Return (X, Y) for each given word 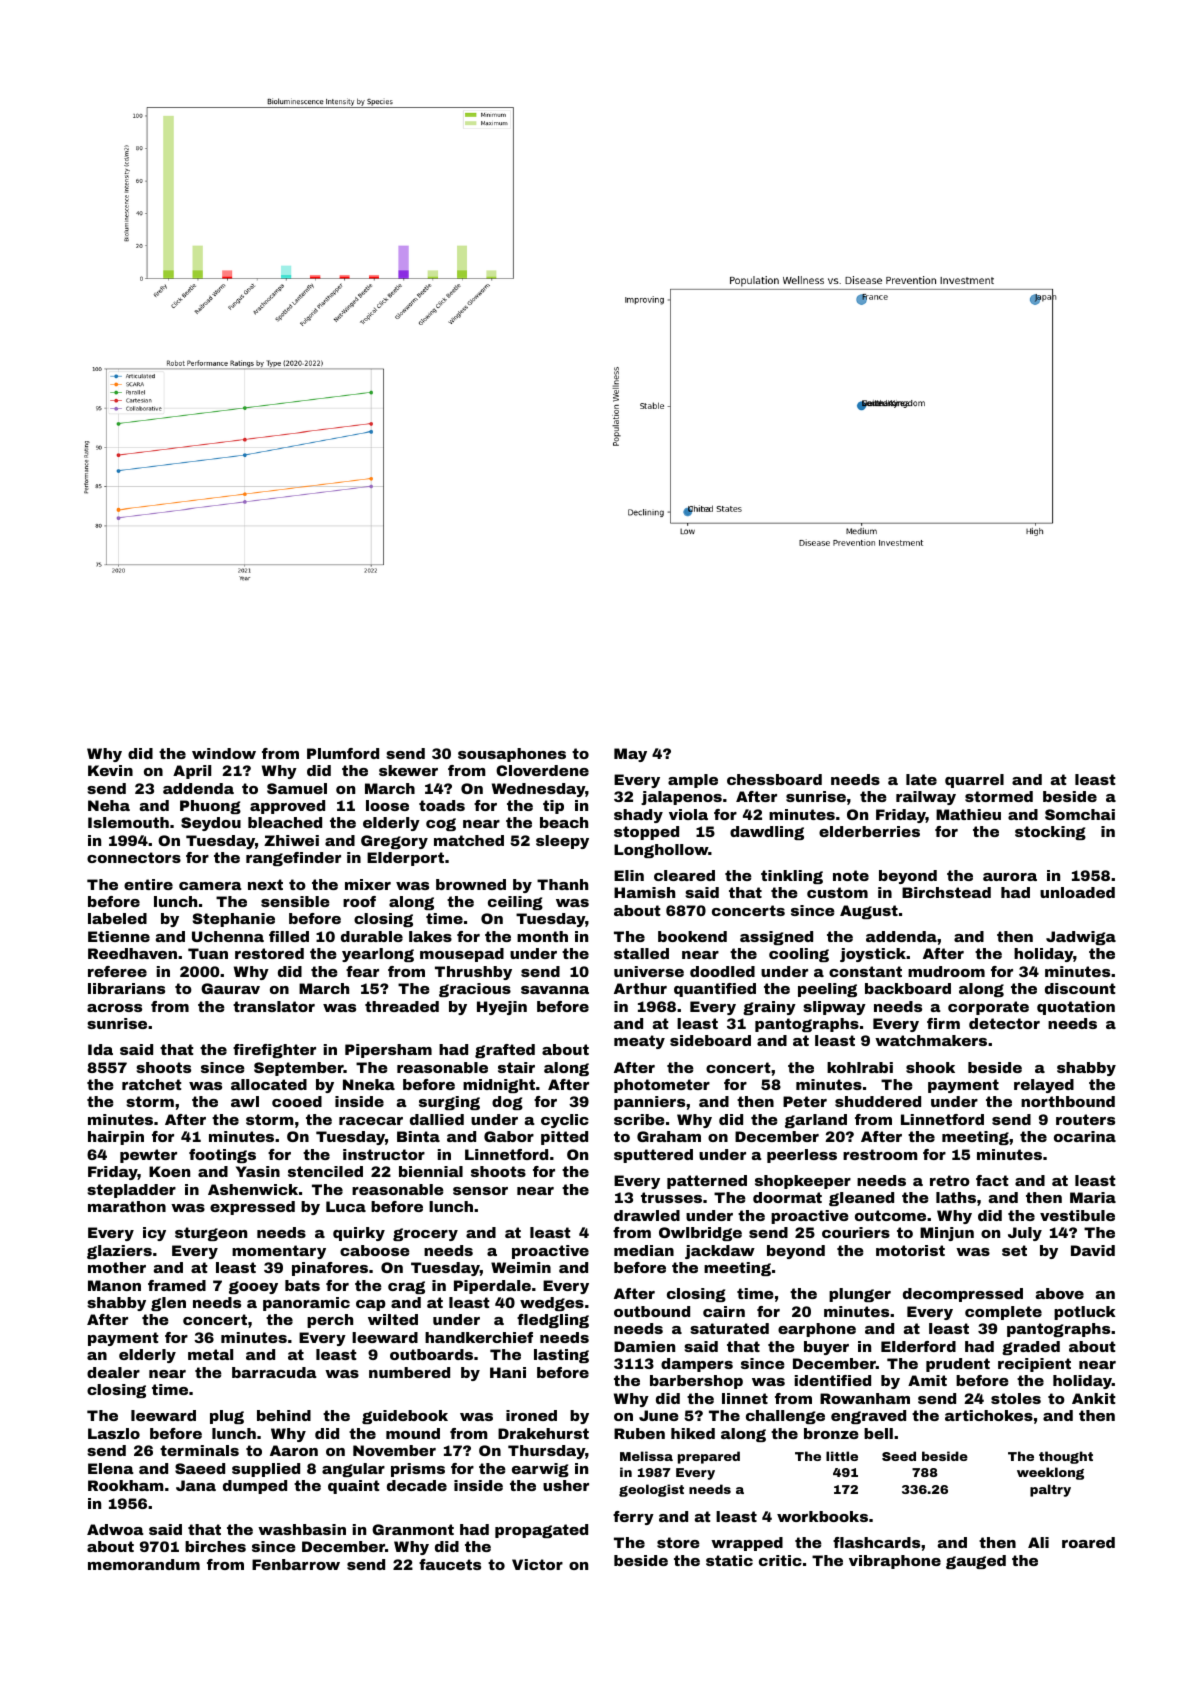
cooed (297, 1101)
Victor (537, 1564)
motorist (910, 1250)
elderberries (869, 831)
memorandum (144, 1564)
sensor (480, 1191)
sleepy (562, 842)
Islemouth (128, 822)
